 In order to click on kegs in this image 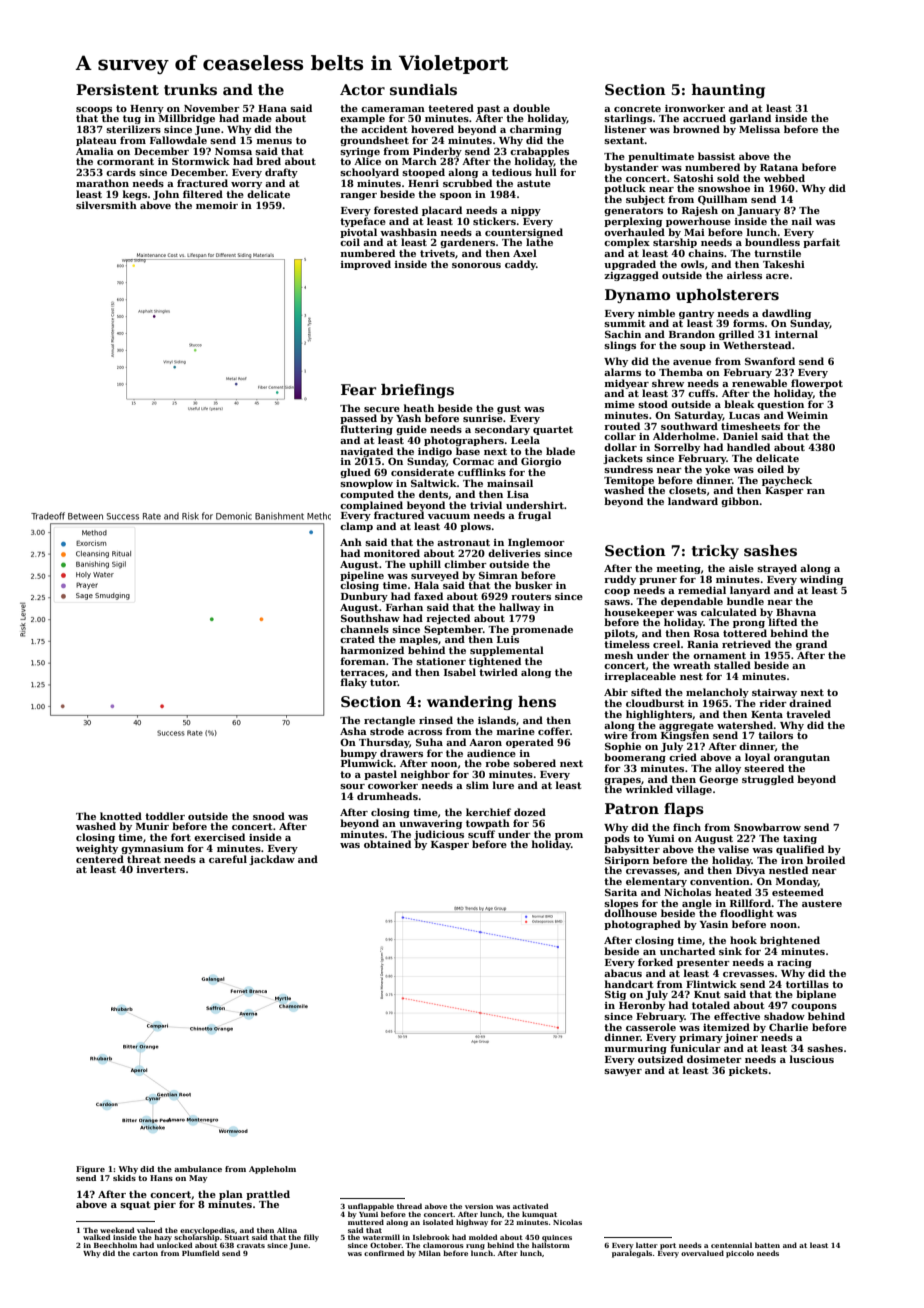, I will do `click(135, 195)`.
